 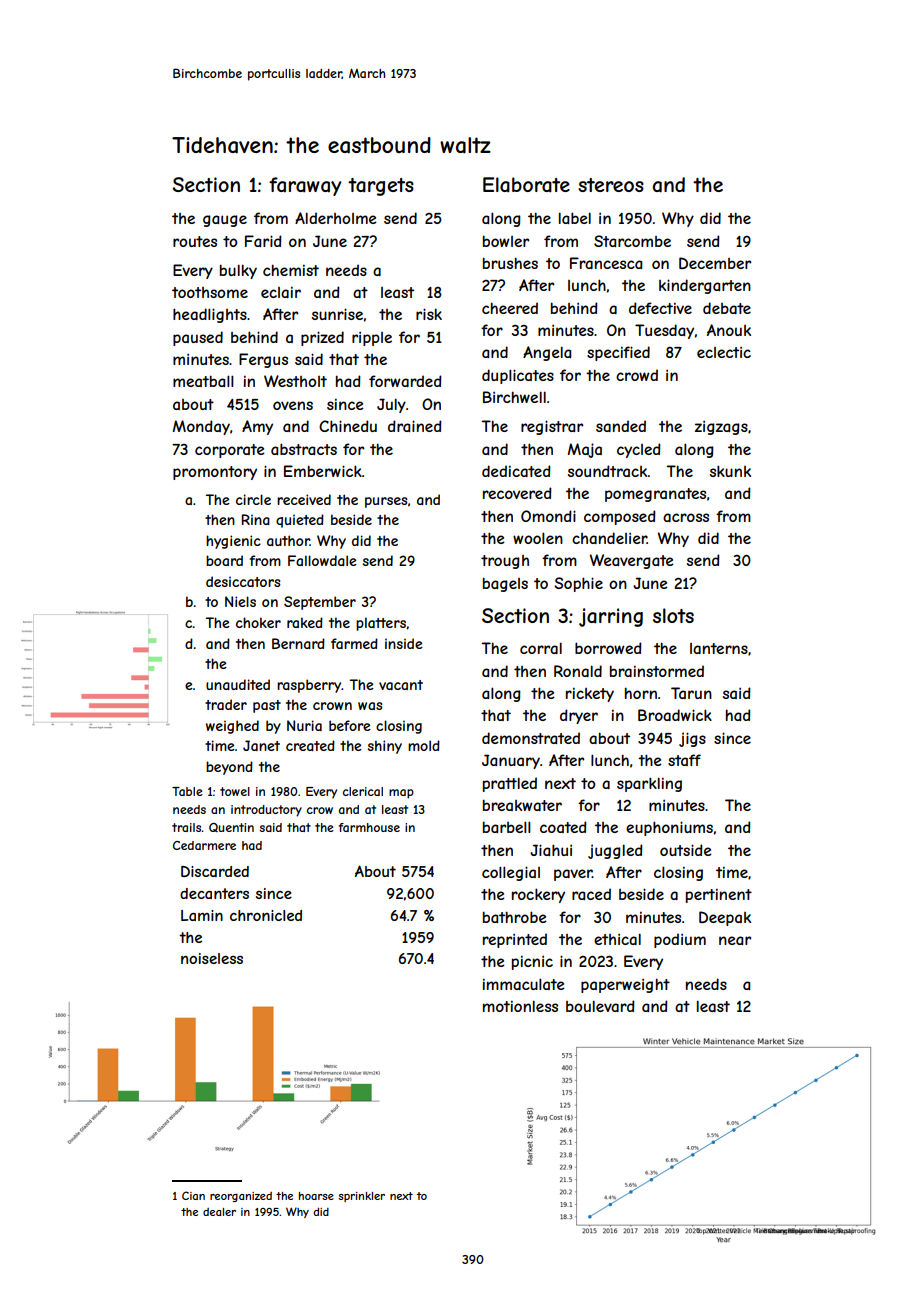 What do you see at coordinates (219, 1212) in the document?
I see `dealer` at bounding box center [219, 1212].
